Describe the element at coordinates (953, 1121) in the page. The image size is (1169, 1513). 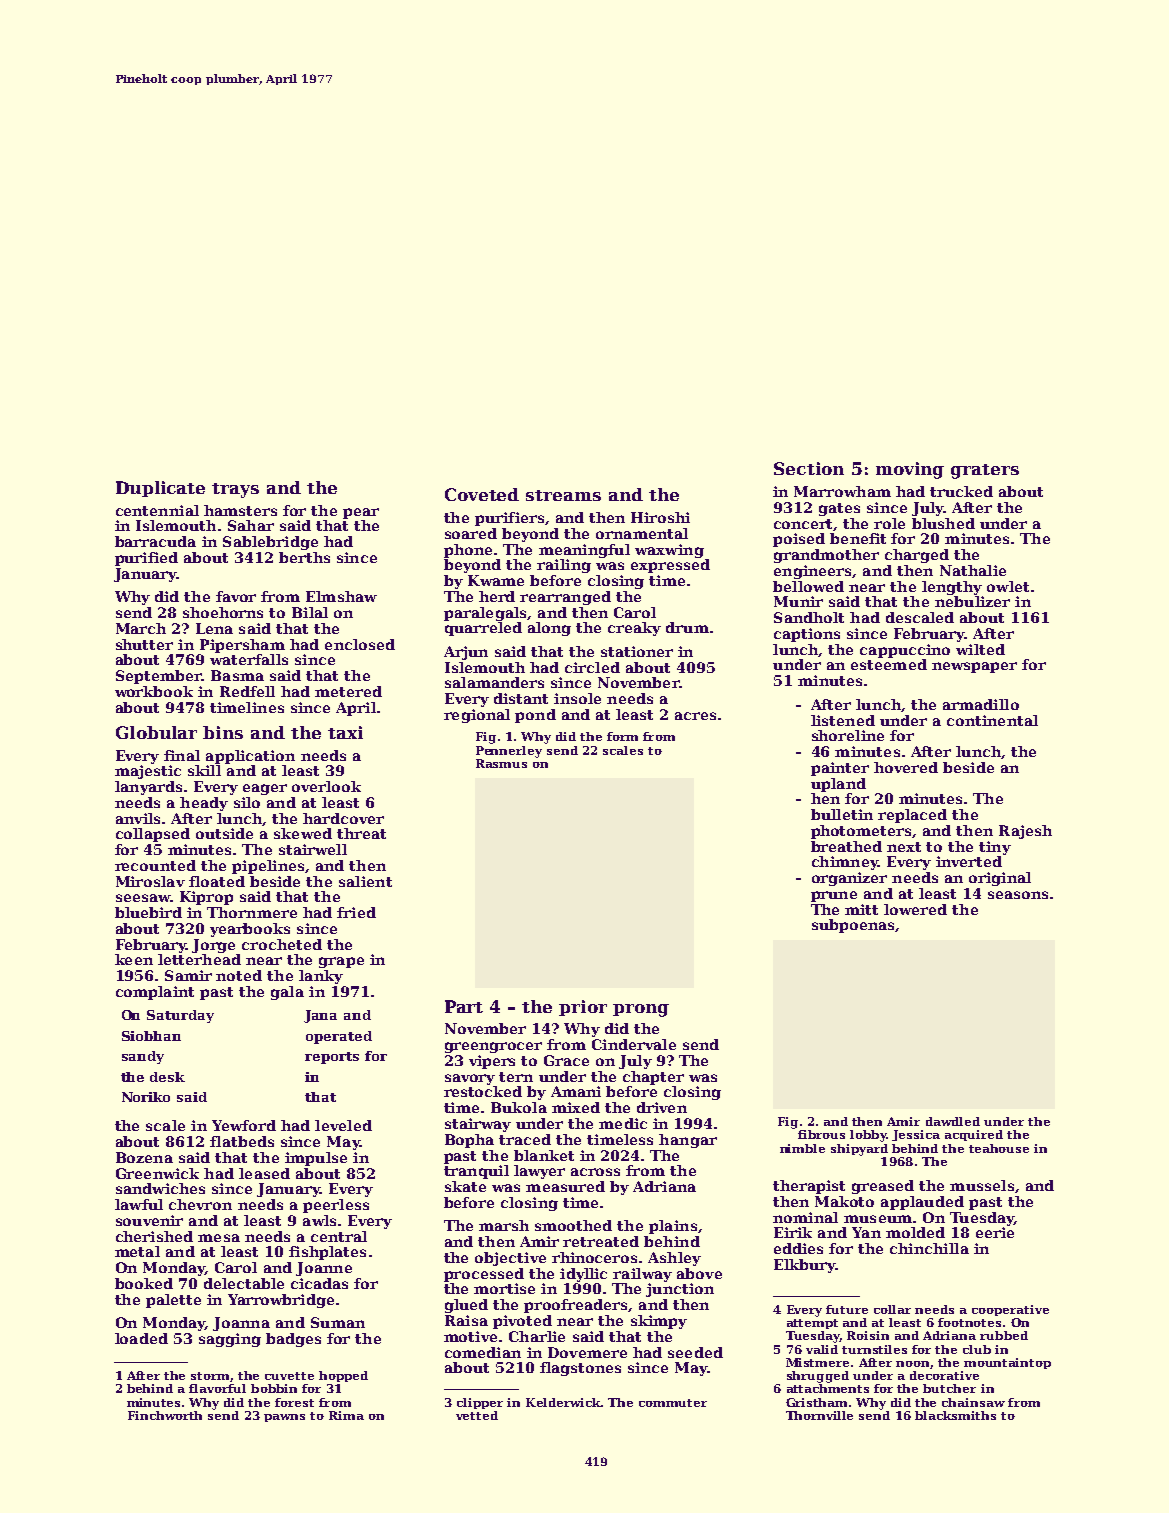
I see `dawdled` at that location.
